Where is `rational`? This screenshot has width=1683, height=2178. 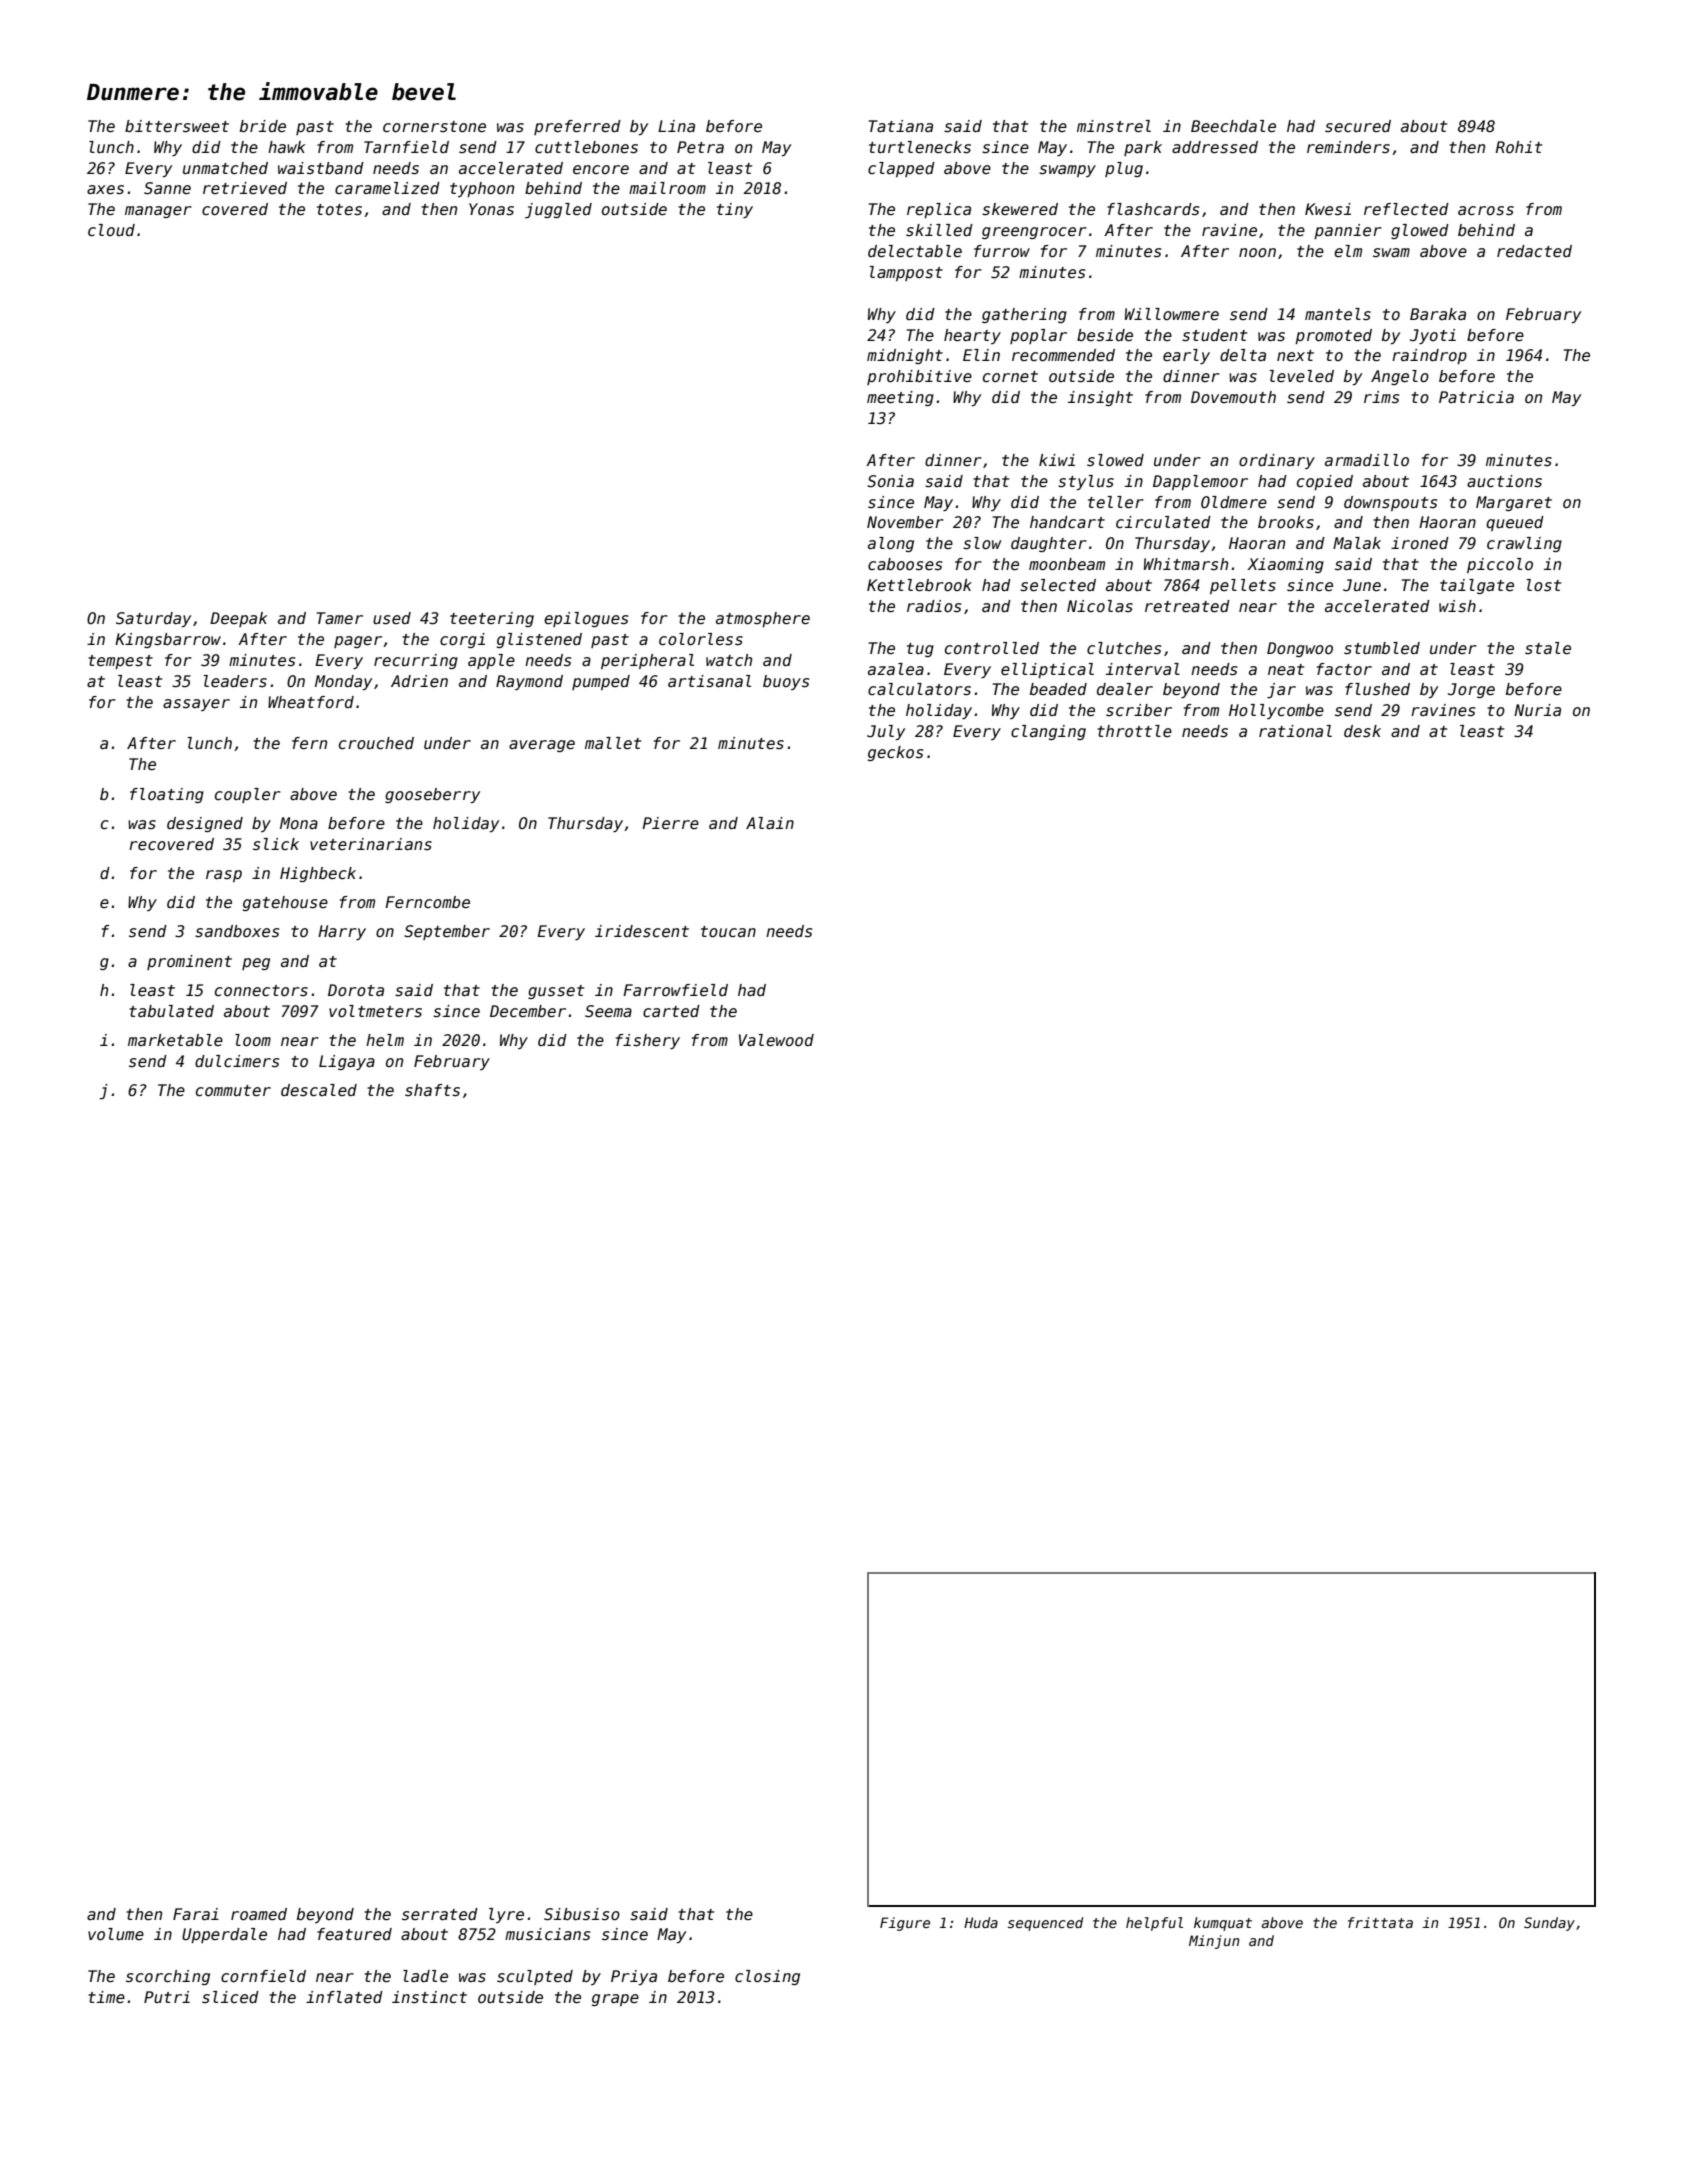
rational is located at coordinates (1295, 731).
